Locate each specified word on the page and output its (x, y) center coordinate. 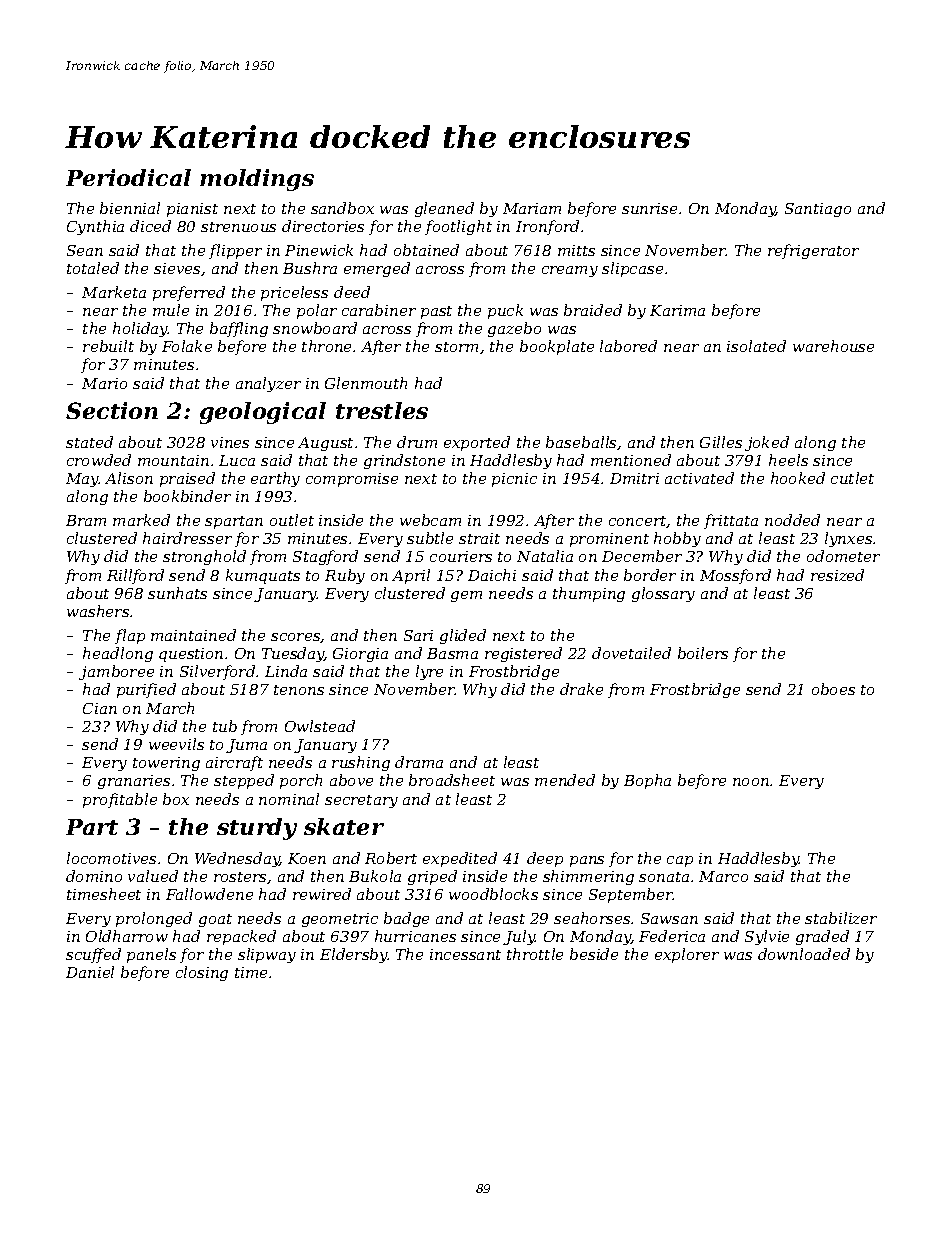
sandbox (342, 208)
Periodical (128, 177)
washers (98, 611)
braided (593, 310)
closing (202, 973)
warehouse (833, 346)
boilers (703, 653)
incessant (465, 954)
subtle (430, 538)
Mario (104, 383)
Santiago (818, 210)
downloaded (804, 954)
